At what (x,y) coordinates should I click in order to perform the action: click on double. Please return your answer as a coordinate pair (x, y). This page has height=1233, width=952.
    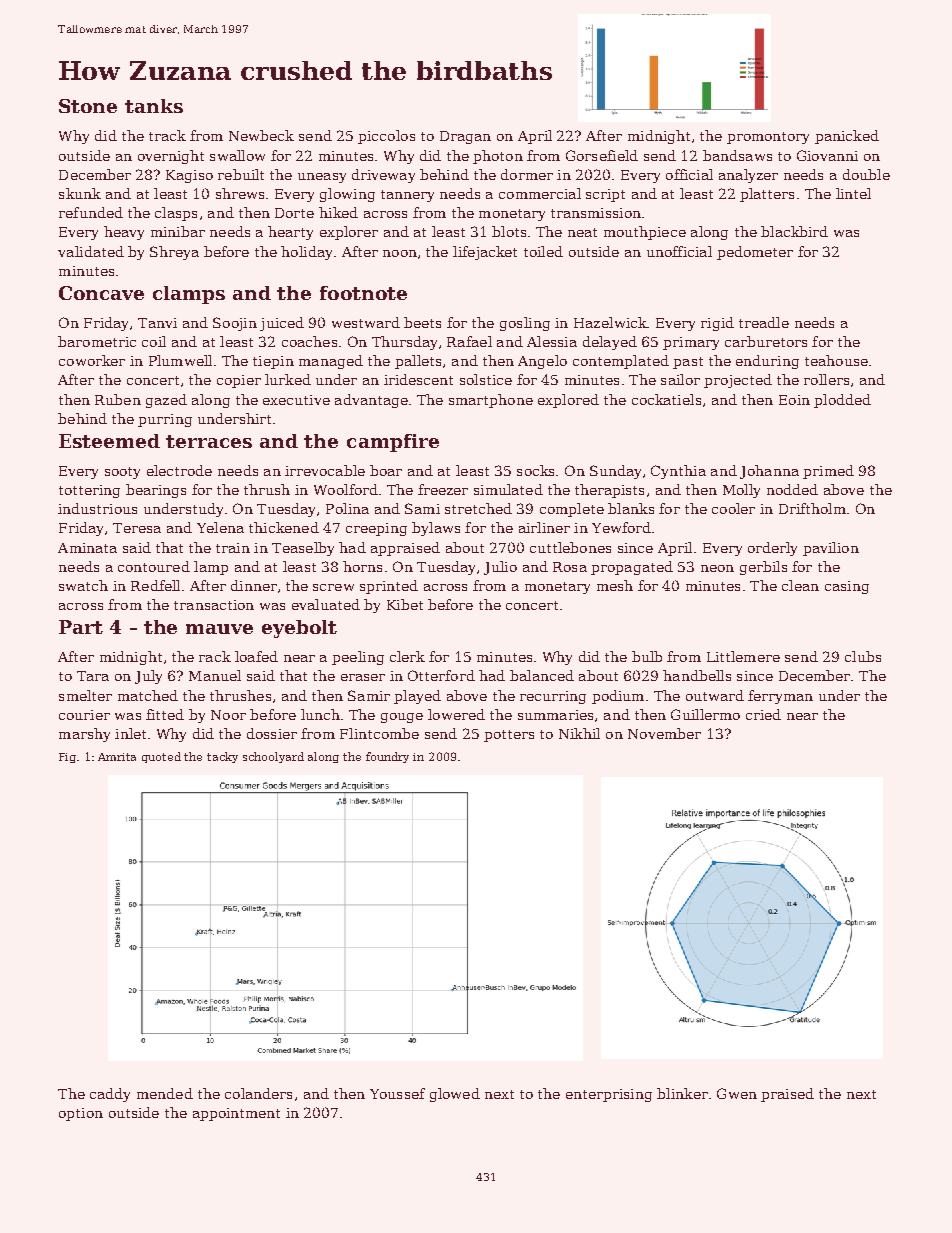
    Looking at the image, I should click on (866, 174).
